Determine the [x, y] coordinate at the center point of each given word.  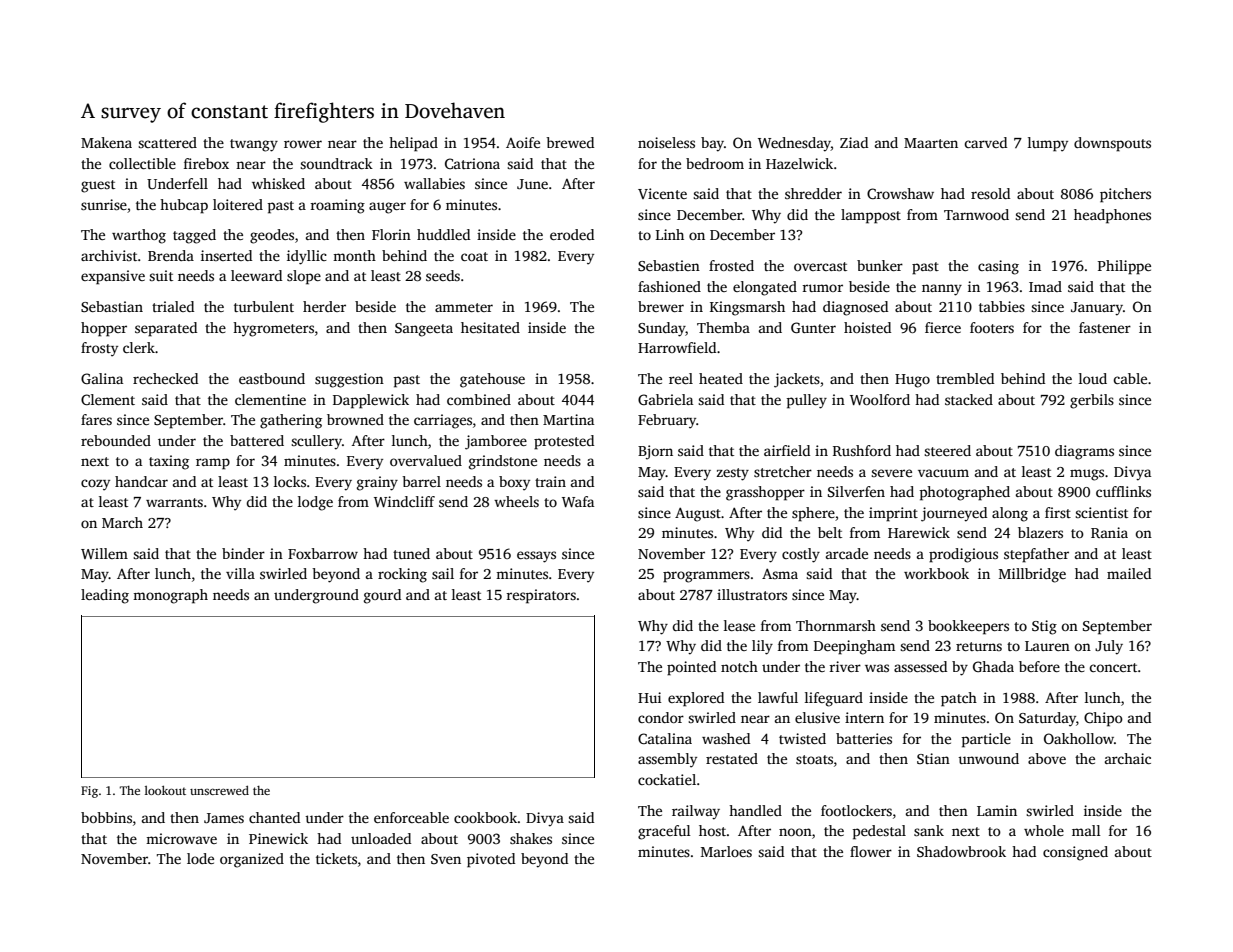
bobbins [106, 817]
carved [985, 142]
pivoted [491, 860]
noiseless [666, 142]
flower [871, 851]
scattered [167, 142]
